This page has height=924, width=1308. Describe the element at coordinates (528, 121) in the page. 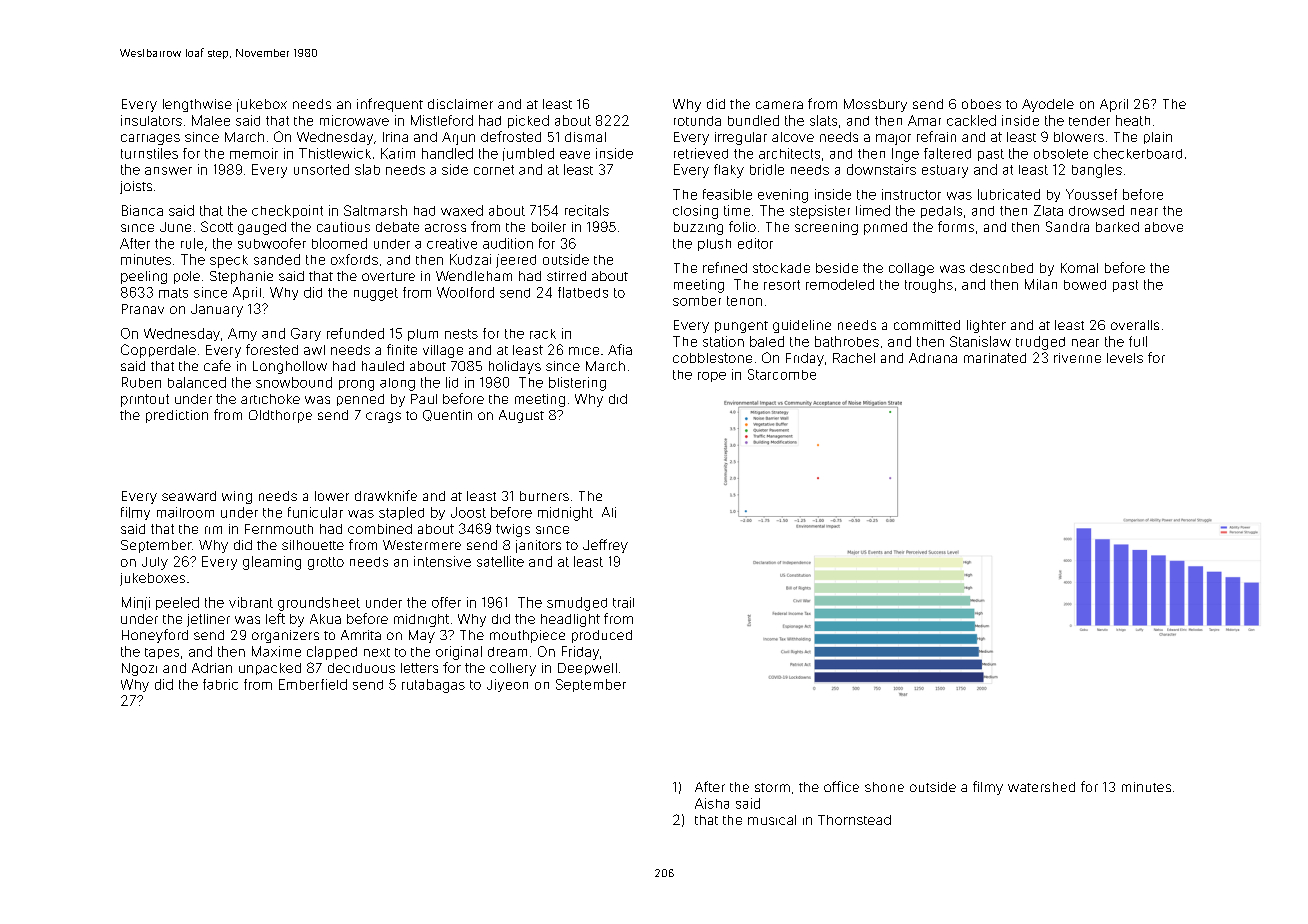

I see `picked` at that location.
